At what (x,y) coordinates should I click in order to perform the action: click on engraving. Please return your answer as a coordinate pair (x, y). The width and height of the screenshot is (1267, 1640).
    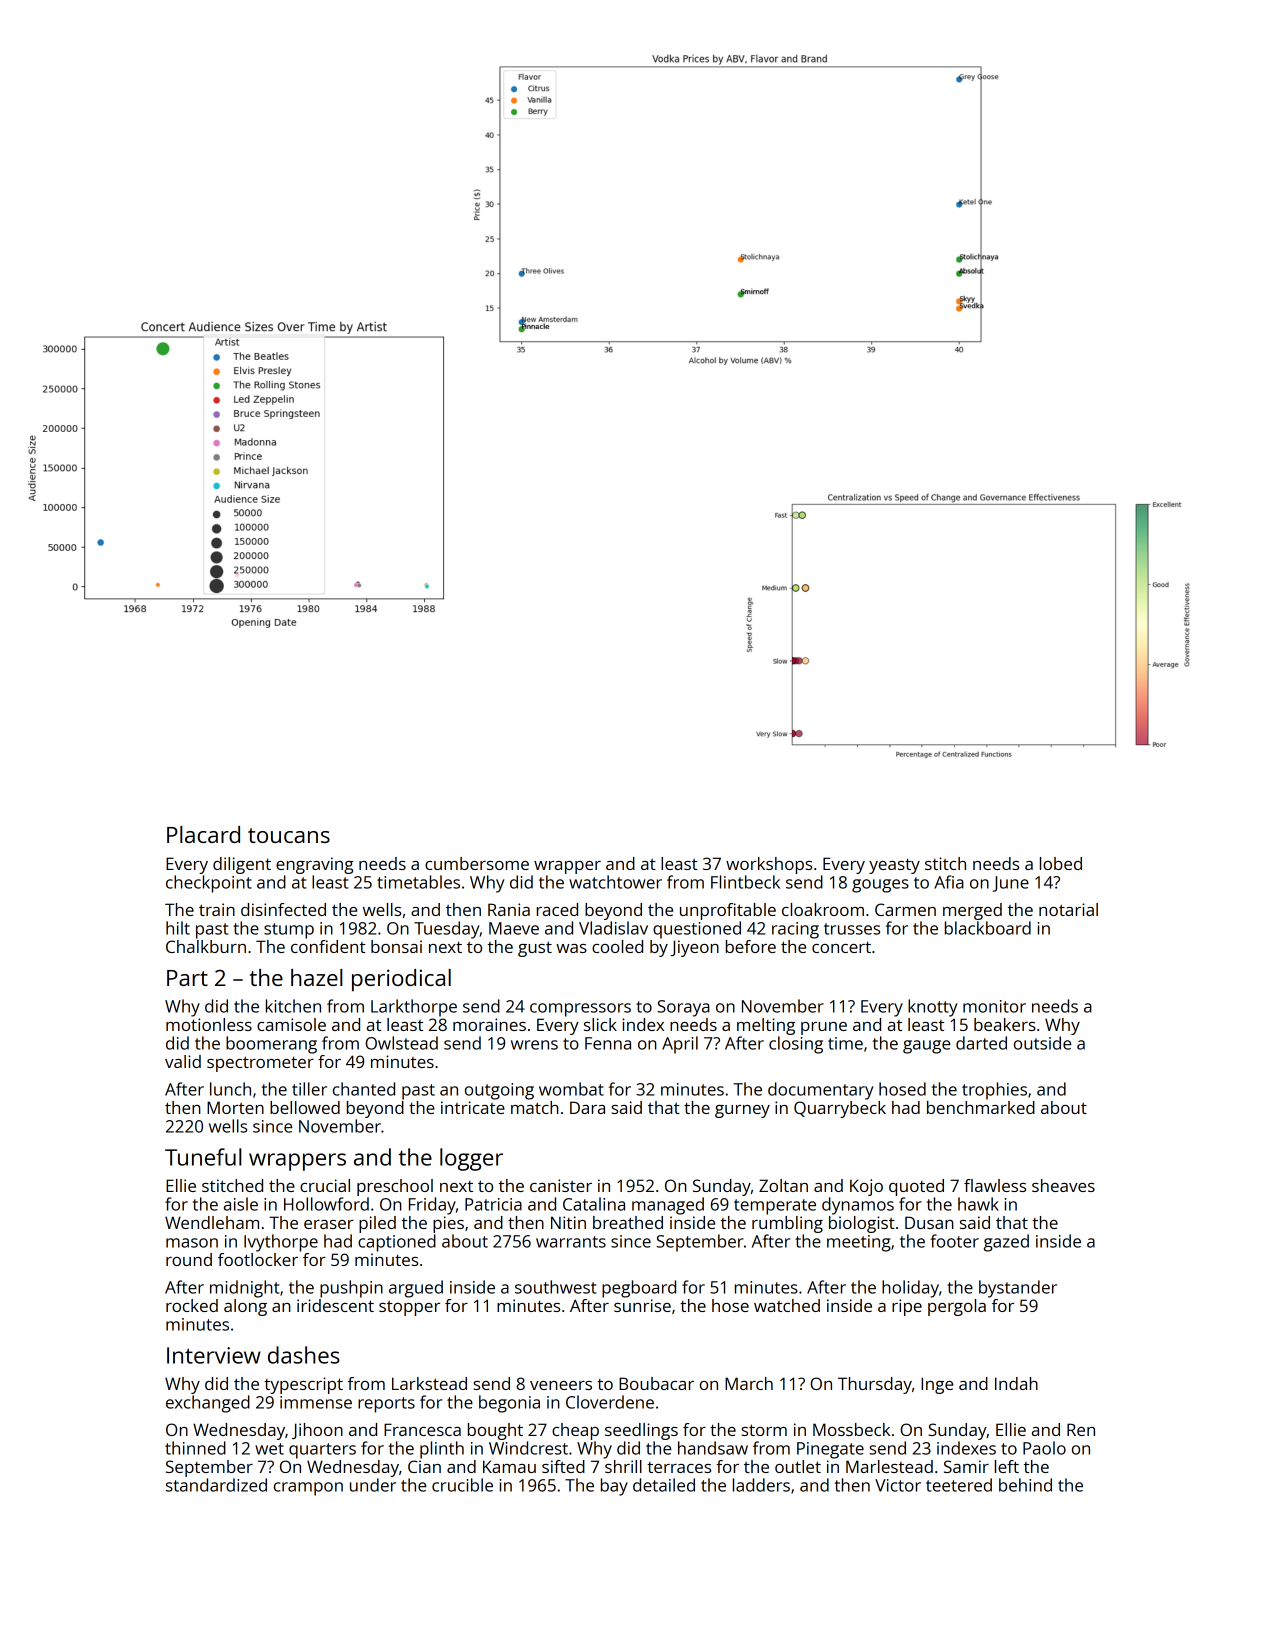
    Looking at the image, I should click on (315, 865).
